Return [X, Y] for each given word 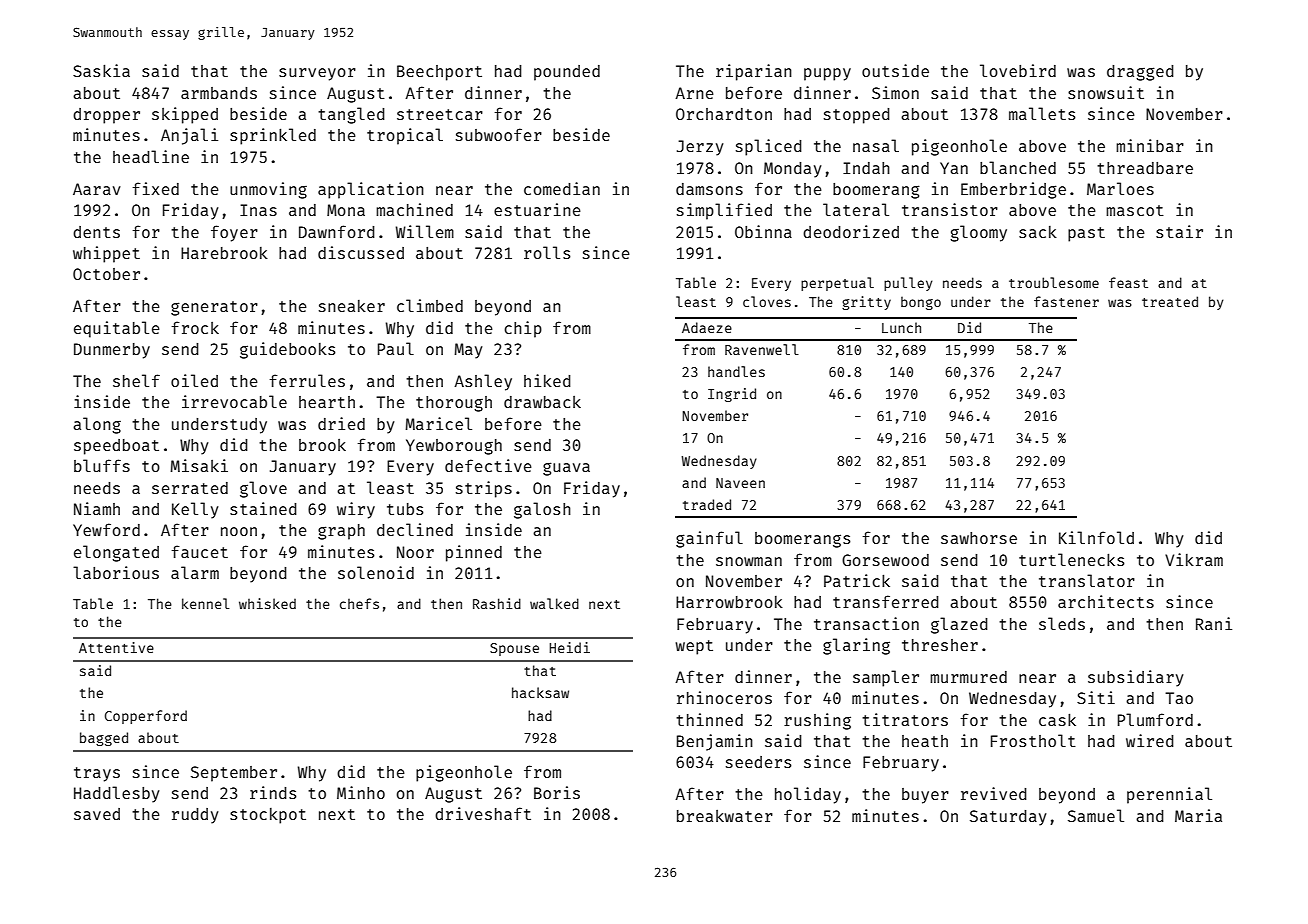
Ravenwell [762, 349]
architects [1106, 601]
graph [341, 532]
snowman [749, 561]
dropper [106, 116]
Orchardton [724, 114]
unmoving [268, 190]
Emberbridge [1013, 190]
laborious [116, 572]
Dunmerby [112, 351]
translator [1087, 580]
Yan [954, 168]
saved [97, 814]
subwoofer [499, 134]
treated [1170, 301]
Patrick [857, 580]
